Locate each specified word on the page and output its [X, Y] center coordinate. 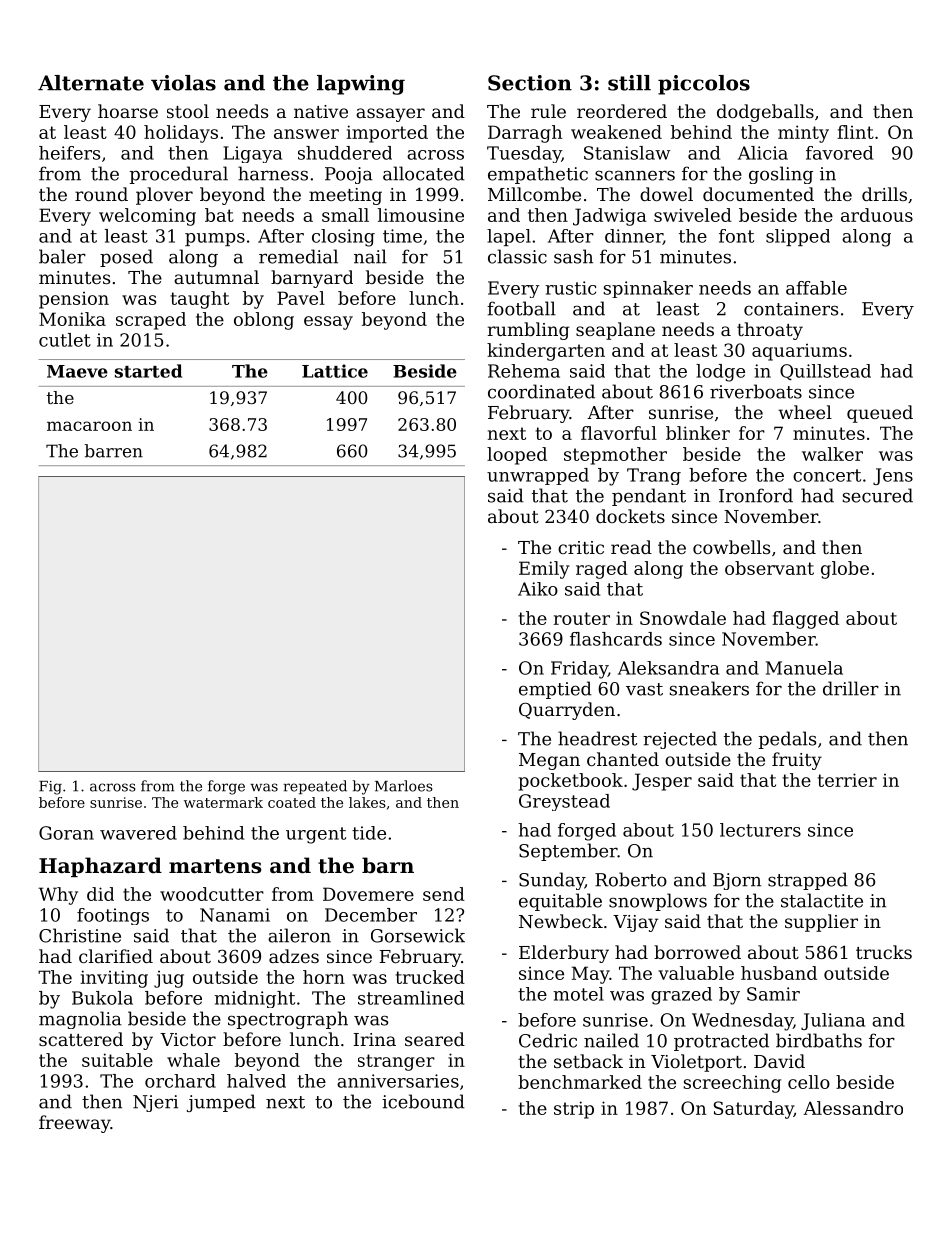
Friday [579, 670]
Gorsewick [418, 935]
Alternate [91, 83]
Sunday [552, 881]
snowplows [658, 902]
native [321, 111]
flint [855, 132]
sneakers [709, 688]
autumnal [216, 277]
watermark [223, 802]
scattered [81, 1039]
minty [803, 134]
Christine [80, 935]
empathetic [538, 175]
